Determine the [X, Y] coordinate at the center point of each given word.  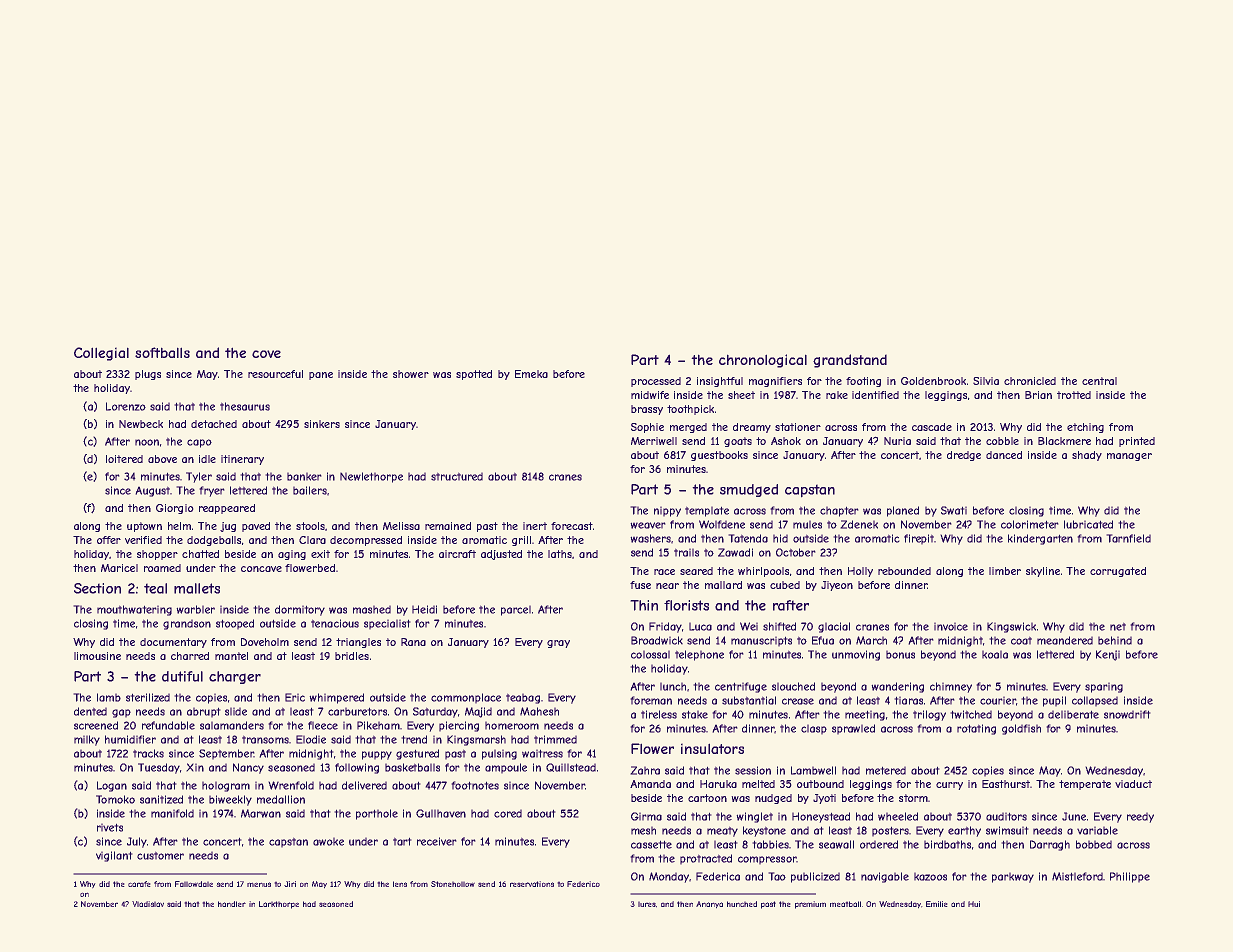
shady [1087, 456]
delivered [364, 785]
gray [558, 644]
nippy [667, 511]
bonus [900, 654]
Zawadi [735, 552]
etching [1085, 428]
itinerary [242, 460]
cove [266, 354]
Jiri [290, 884]
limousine [97, 656]
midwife [650, 395]
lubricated [1088, 524]
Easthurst [1006, 784]
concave [261, 569]
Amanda [650, 784]
